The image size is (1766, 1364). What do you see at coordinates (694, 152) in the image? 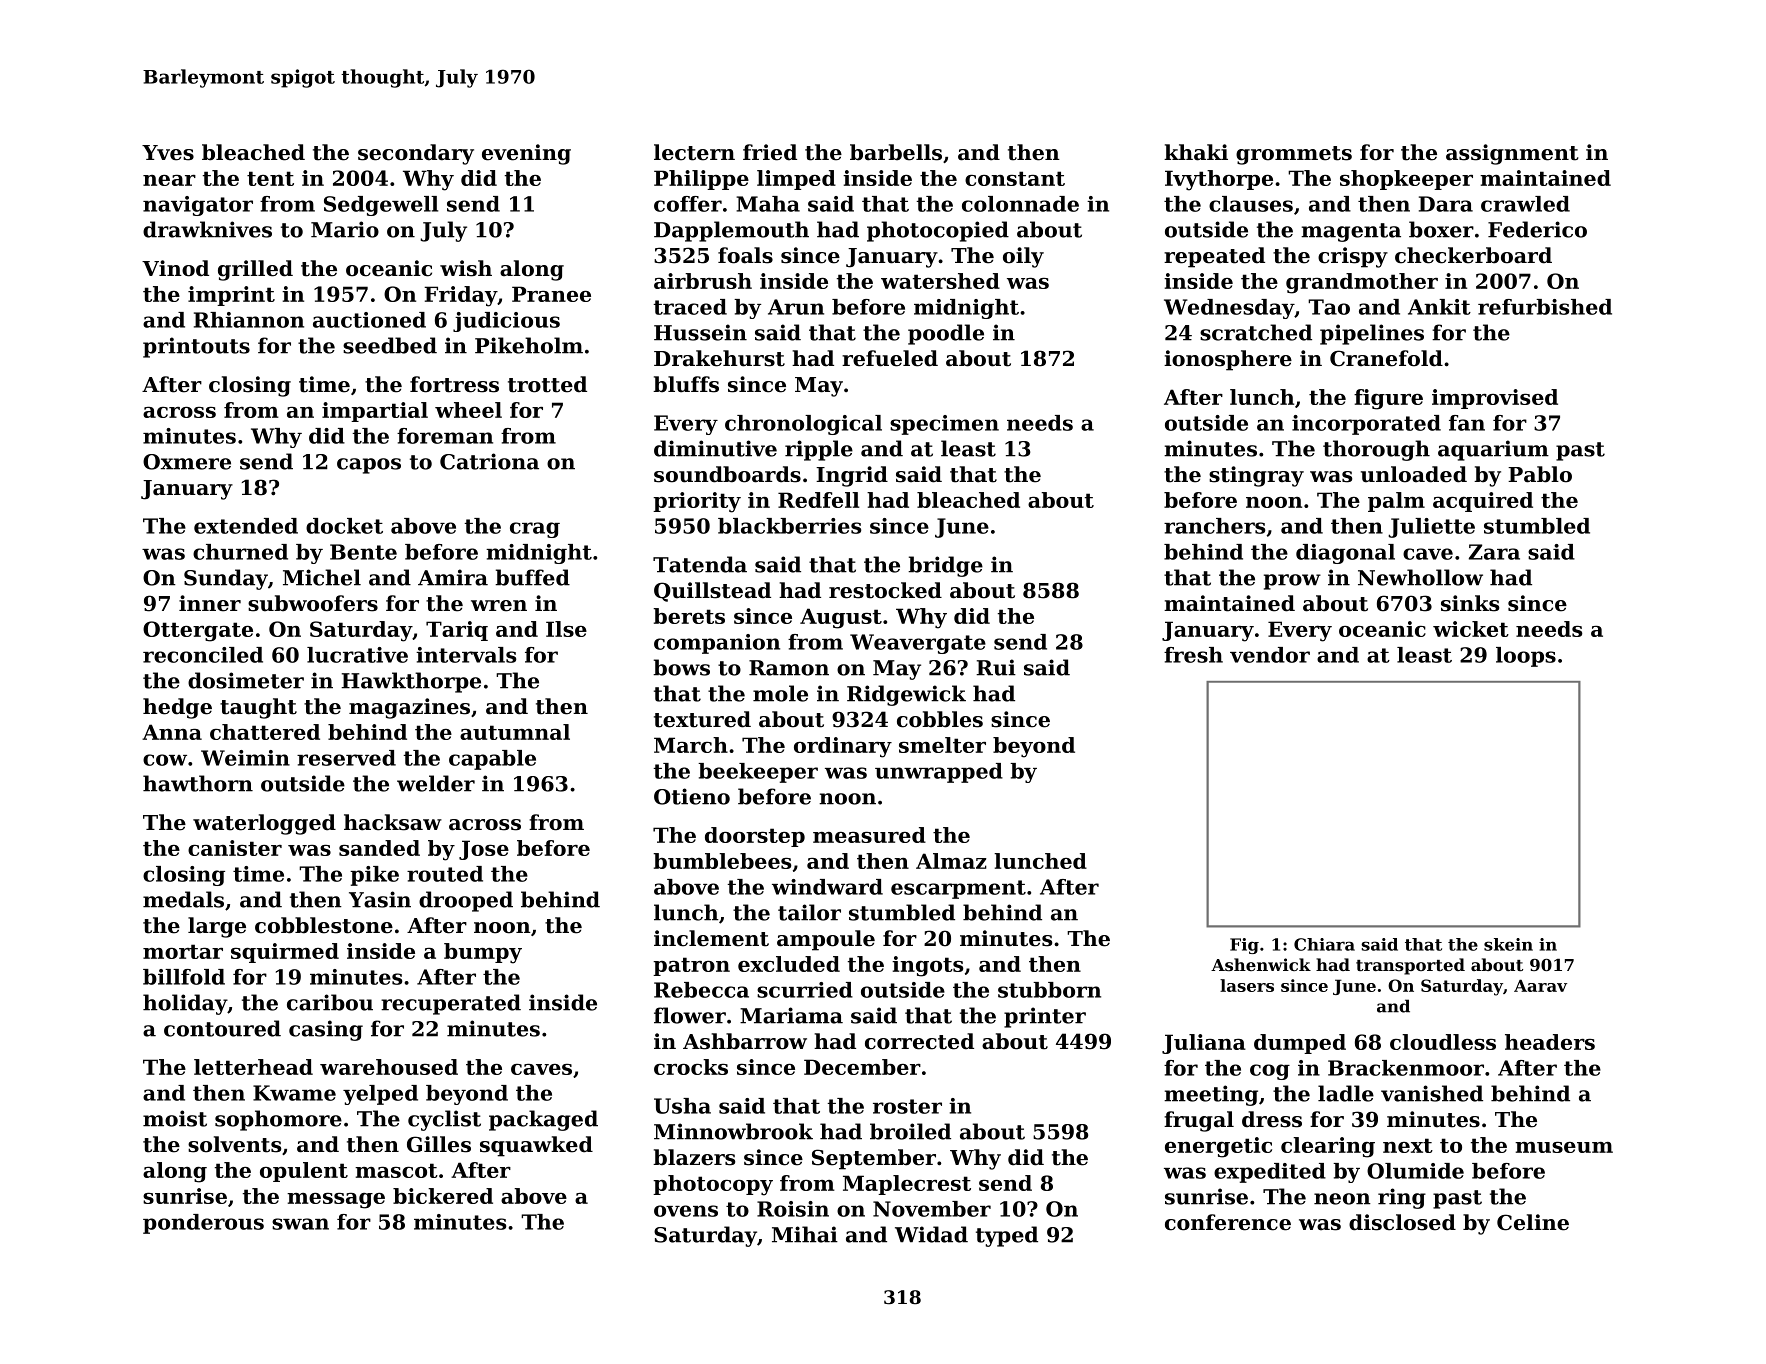
I see `lectern` at bounding box center [694, 152].
